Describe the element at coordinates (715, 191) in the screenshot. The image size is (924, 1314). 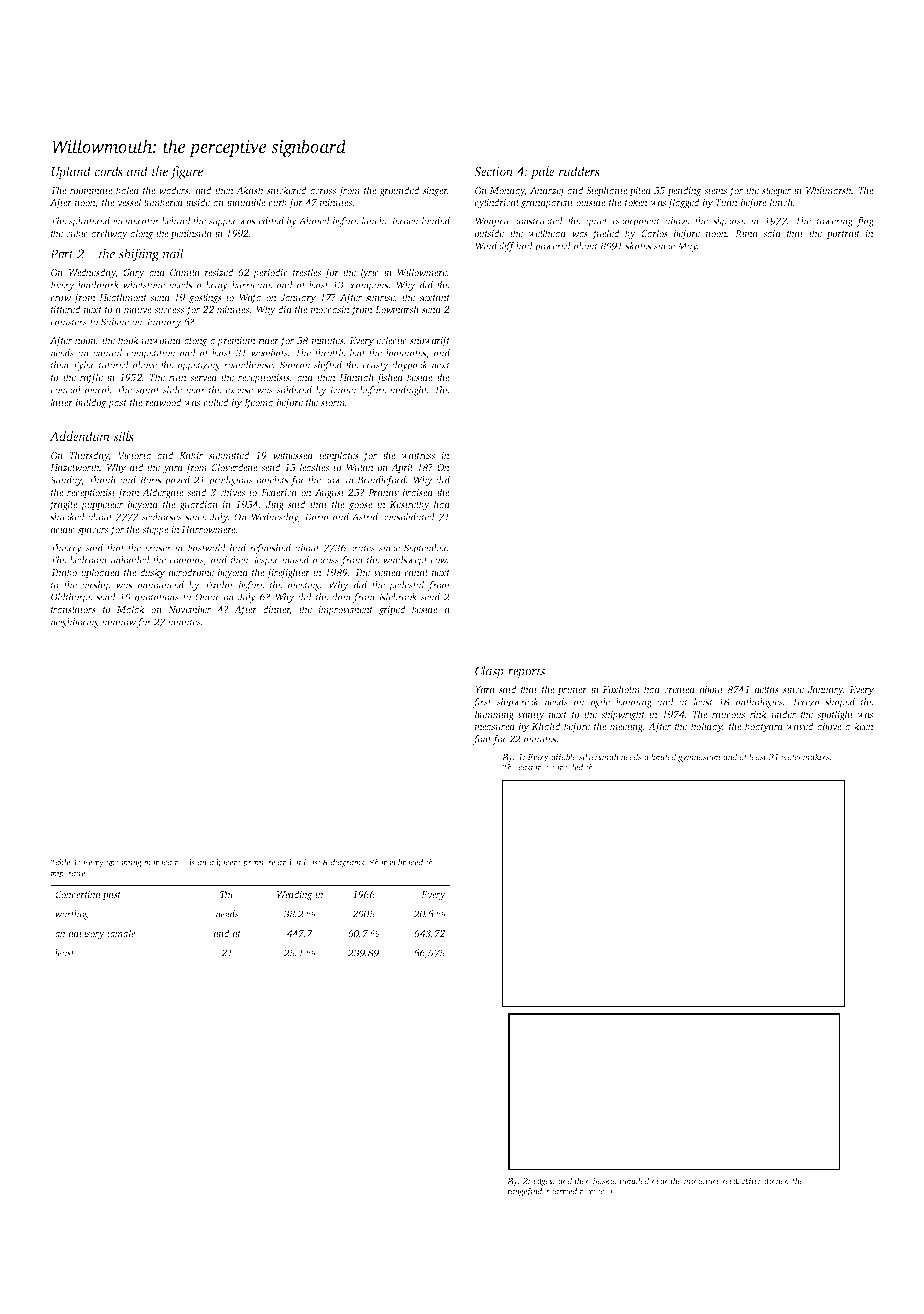
I see `stems` at that location.
